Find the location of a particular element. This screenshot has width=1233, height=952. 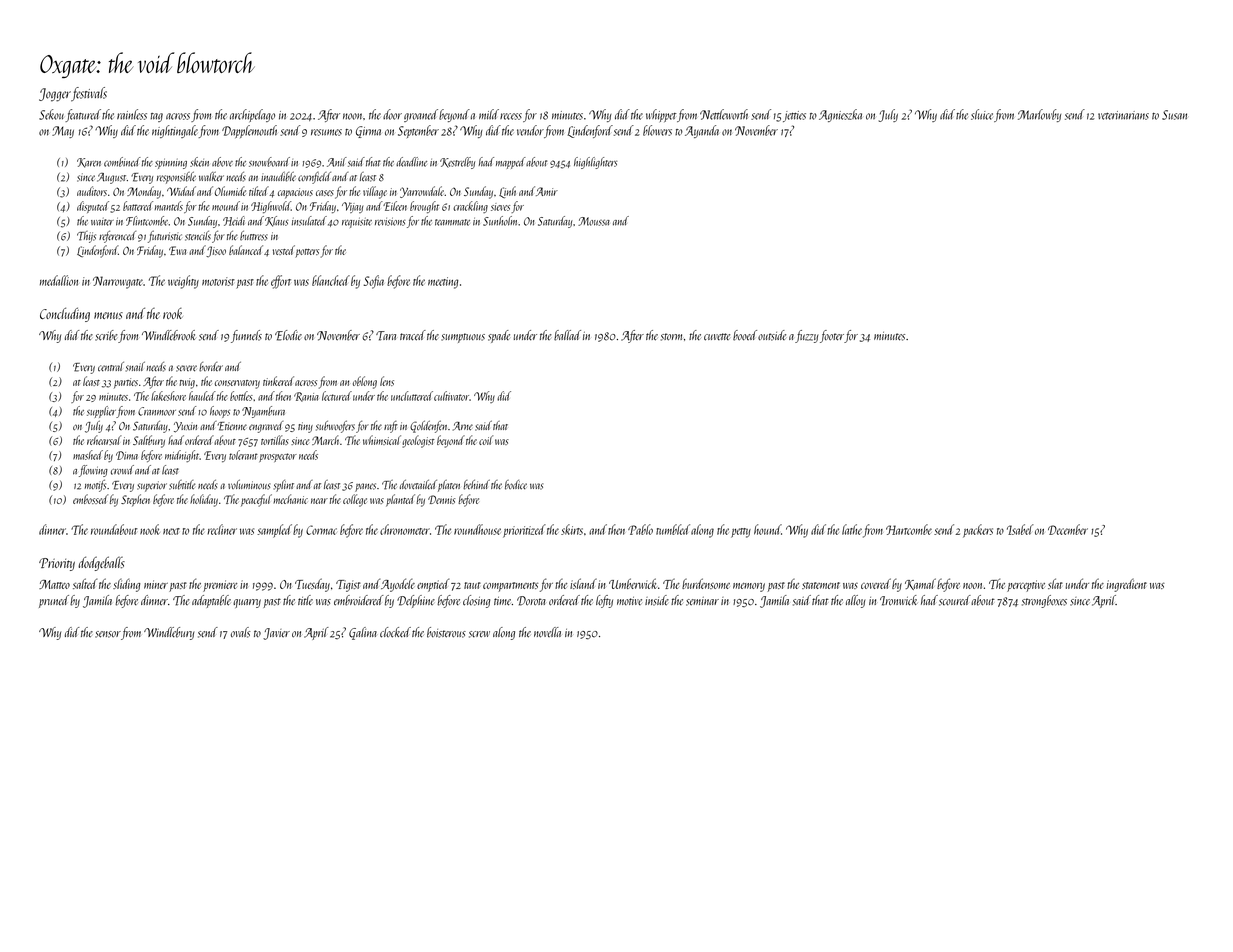

Moussa is located at coordinates (594, 221).
